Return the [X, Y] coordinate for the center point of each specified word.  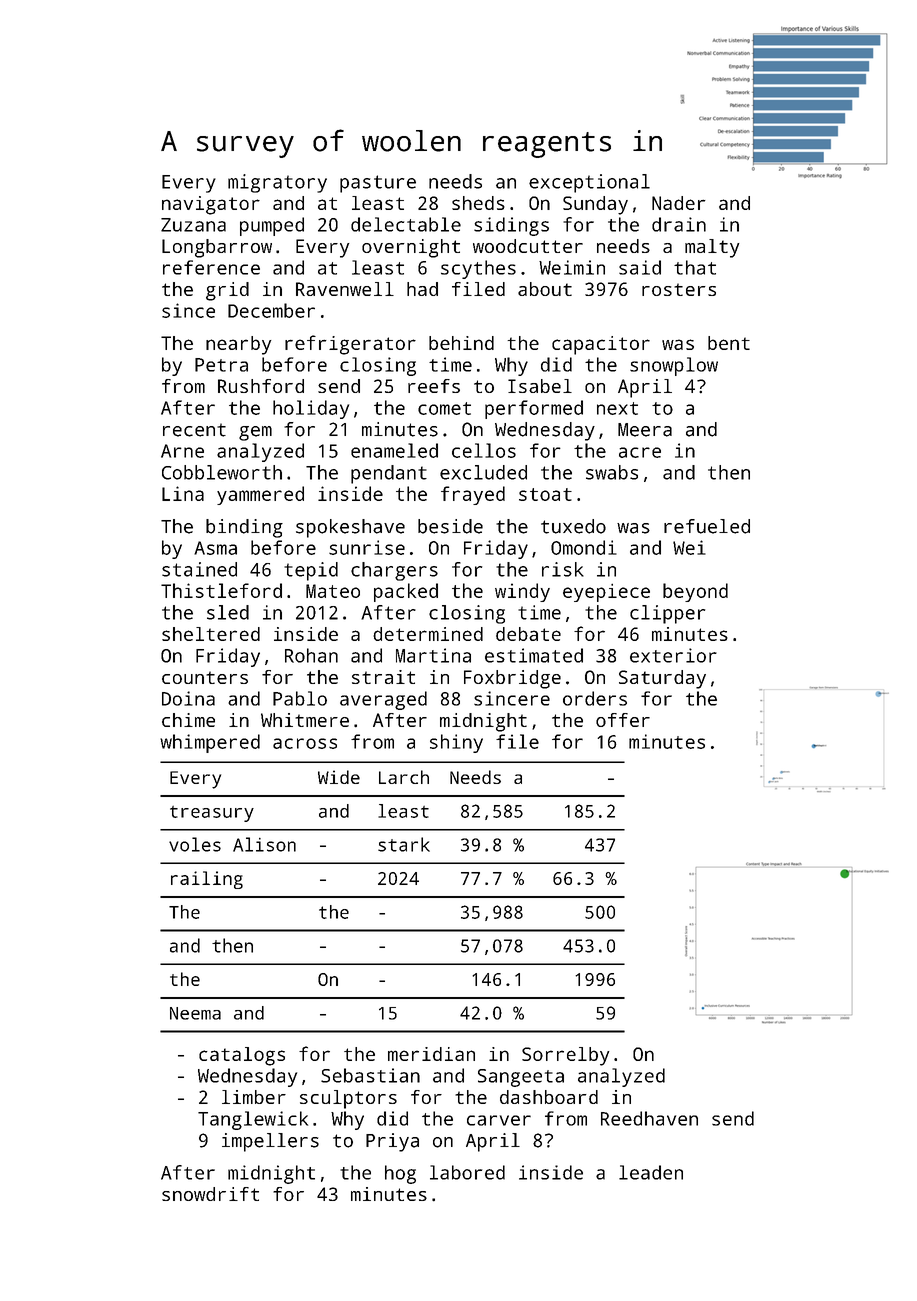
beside [450, 526]
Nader [679, 203]
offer [623, 720]
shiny [456, 743]
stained [199, 569]
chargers [394, 571]
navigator [211, 205]
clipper [667, 614]
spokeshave [350, 528]
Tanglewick [253, 1120]
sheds [478, 203]
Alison [264, 844]
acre [640, 452]
